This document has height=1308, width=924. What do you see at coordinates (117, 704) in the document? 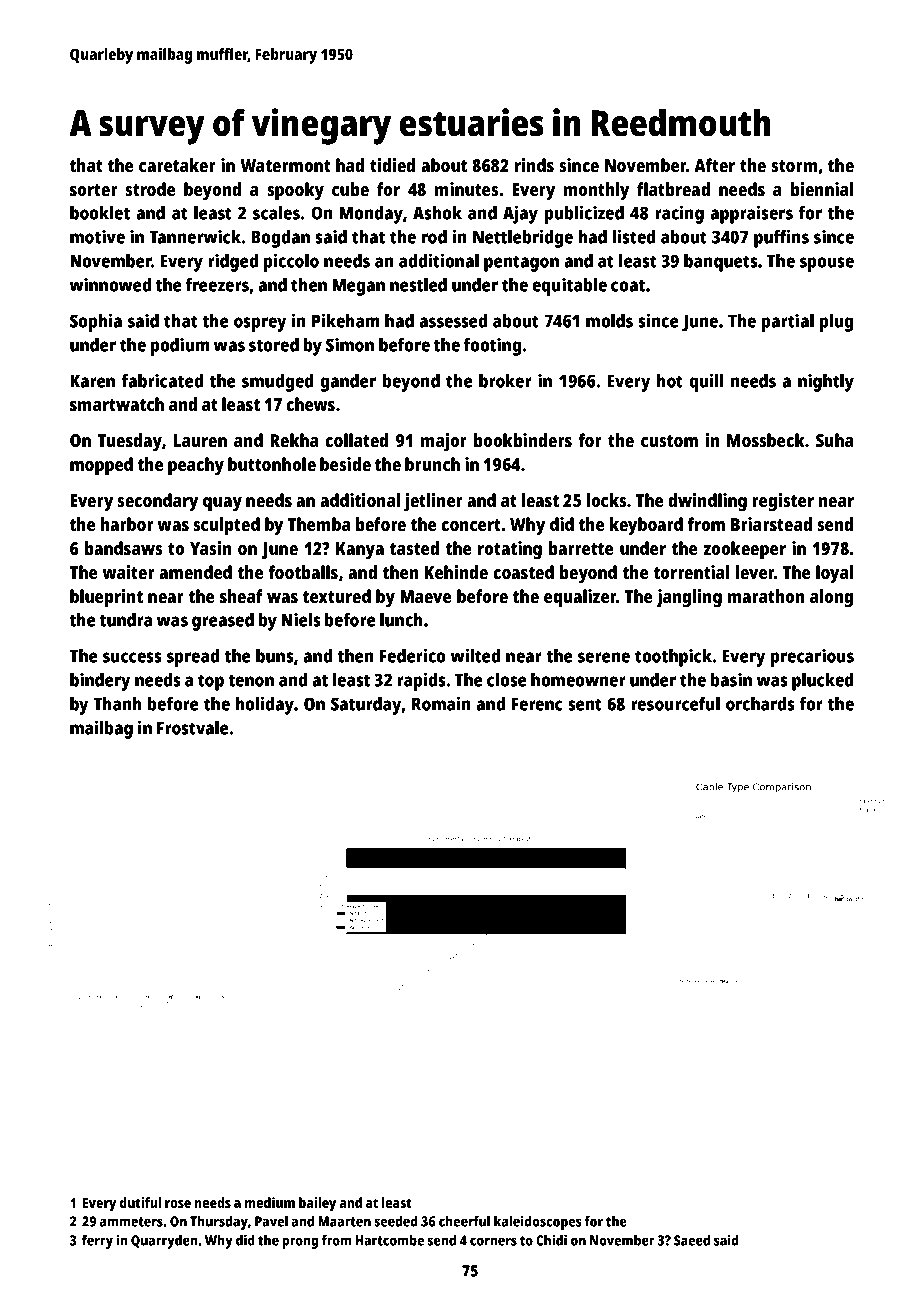
I see `Thanh` at bounding box center [117, 704].
